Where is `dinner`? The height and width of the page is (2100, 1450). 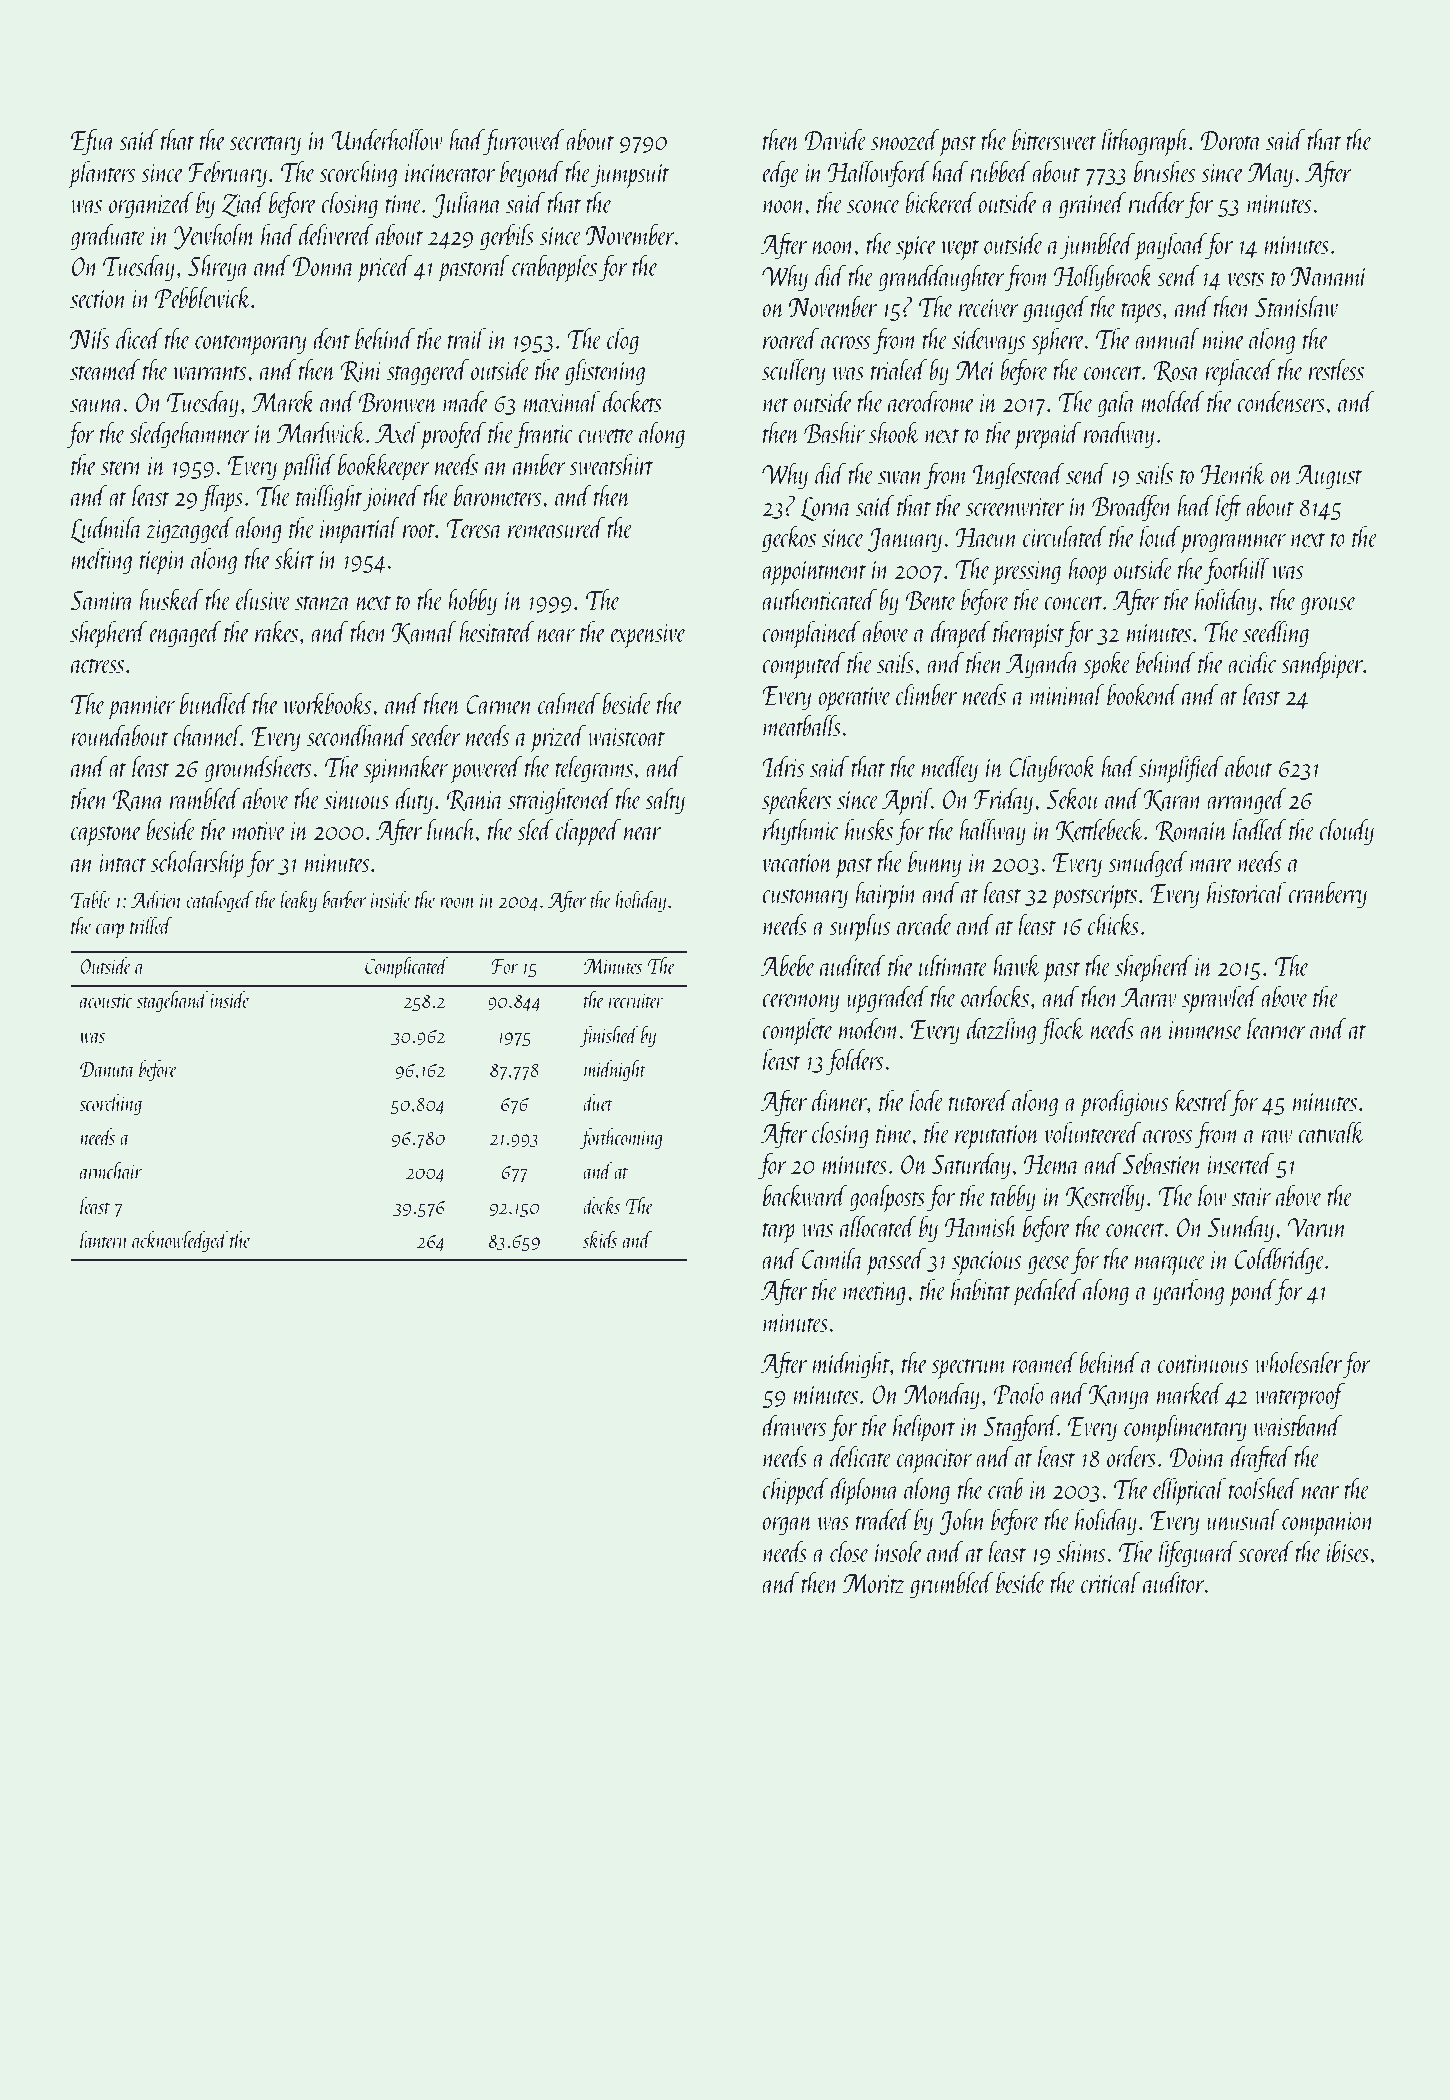 dinner is located at coordinates (839, 1100).
